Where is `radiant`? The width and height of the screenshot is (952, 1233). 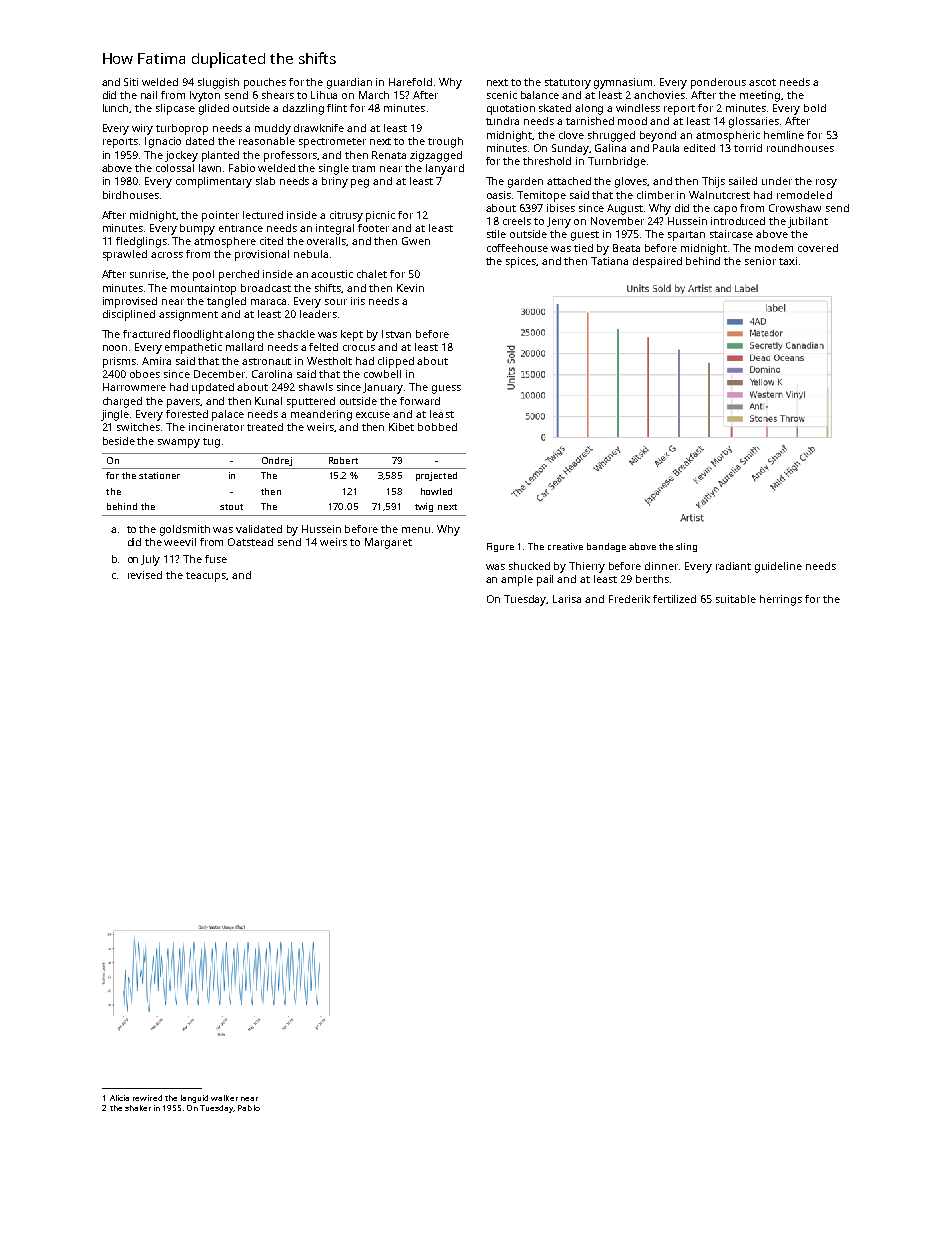
radiant is located at coordinates (733, 566).
